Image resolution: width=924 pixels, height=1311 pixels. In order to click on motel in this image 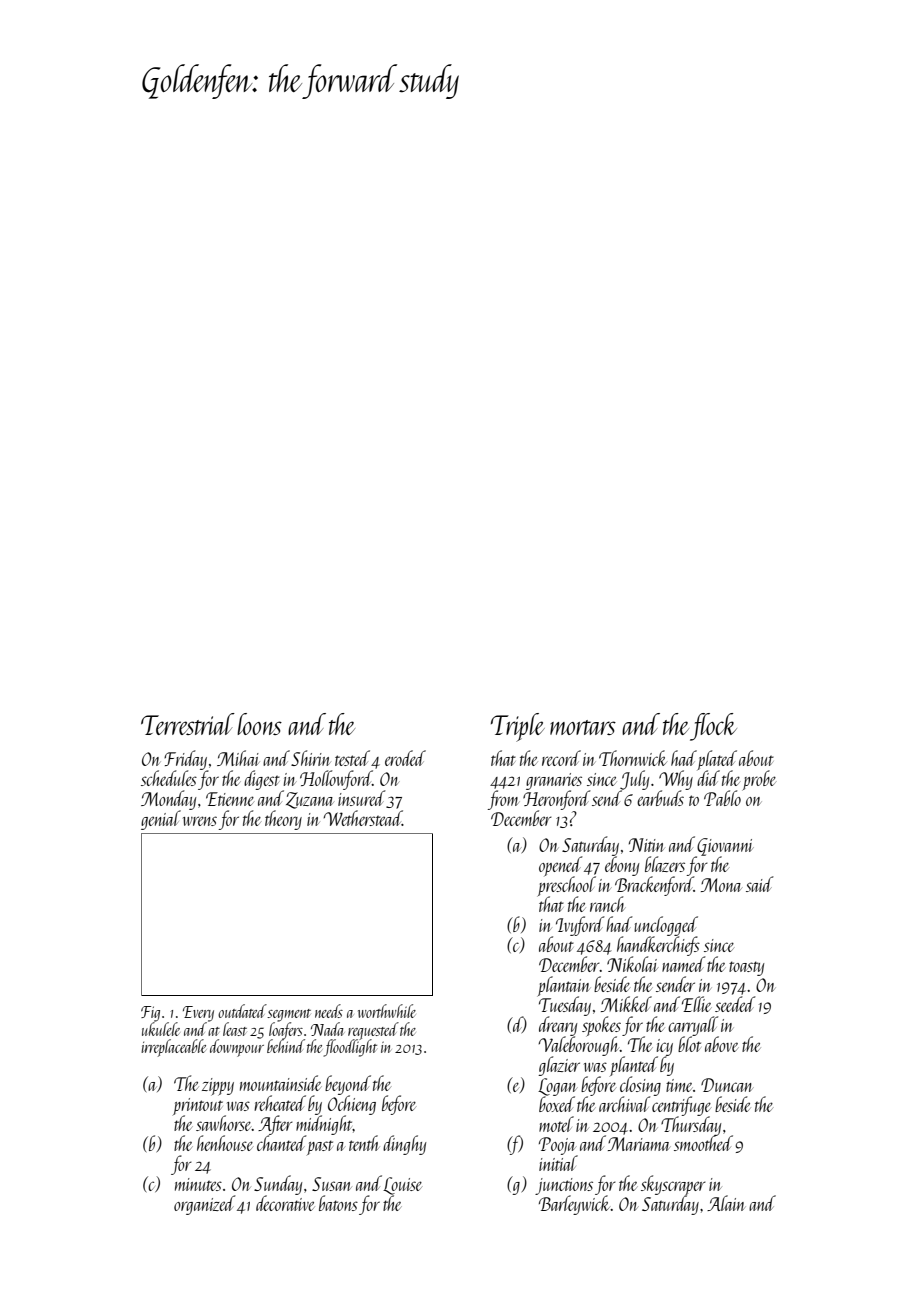, I will do `click(556, 1124)`.
